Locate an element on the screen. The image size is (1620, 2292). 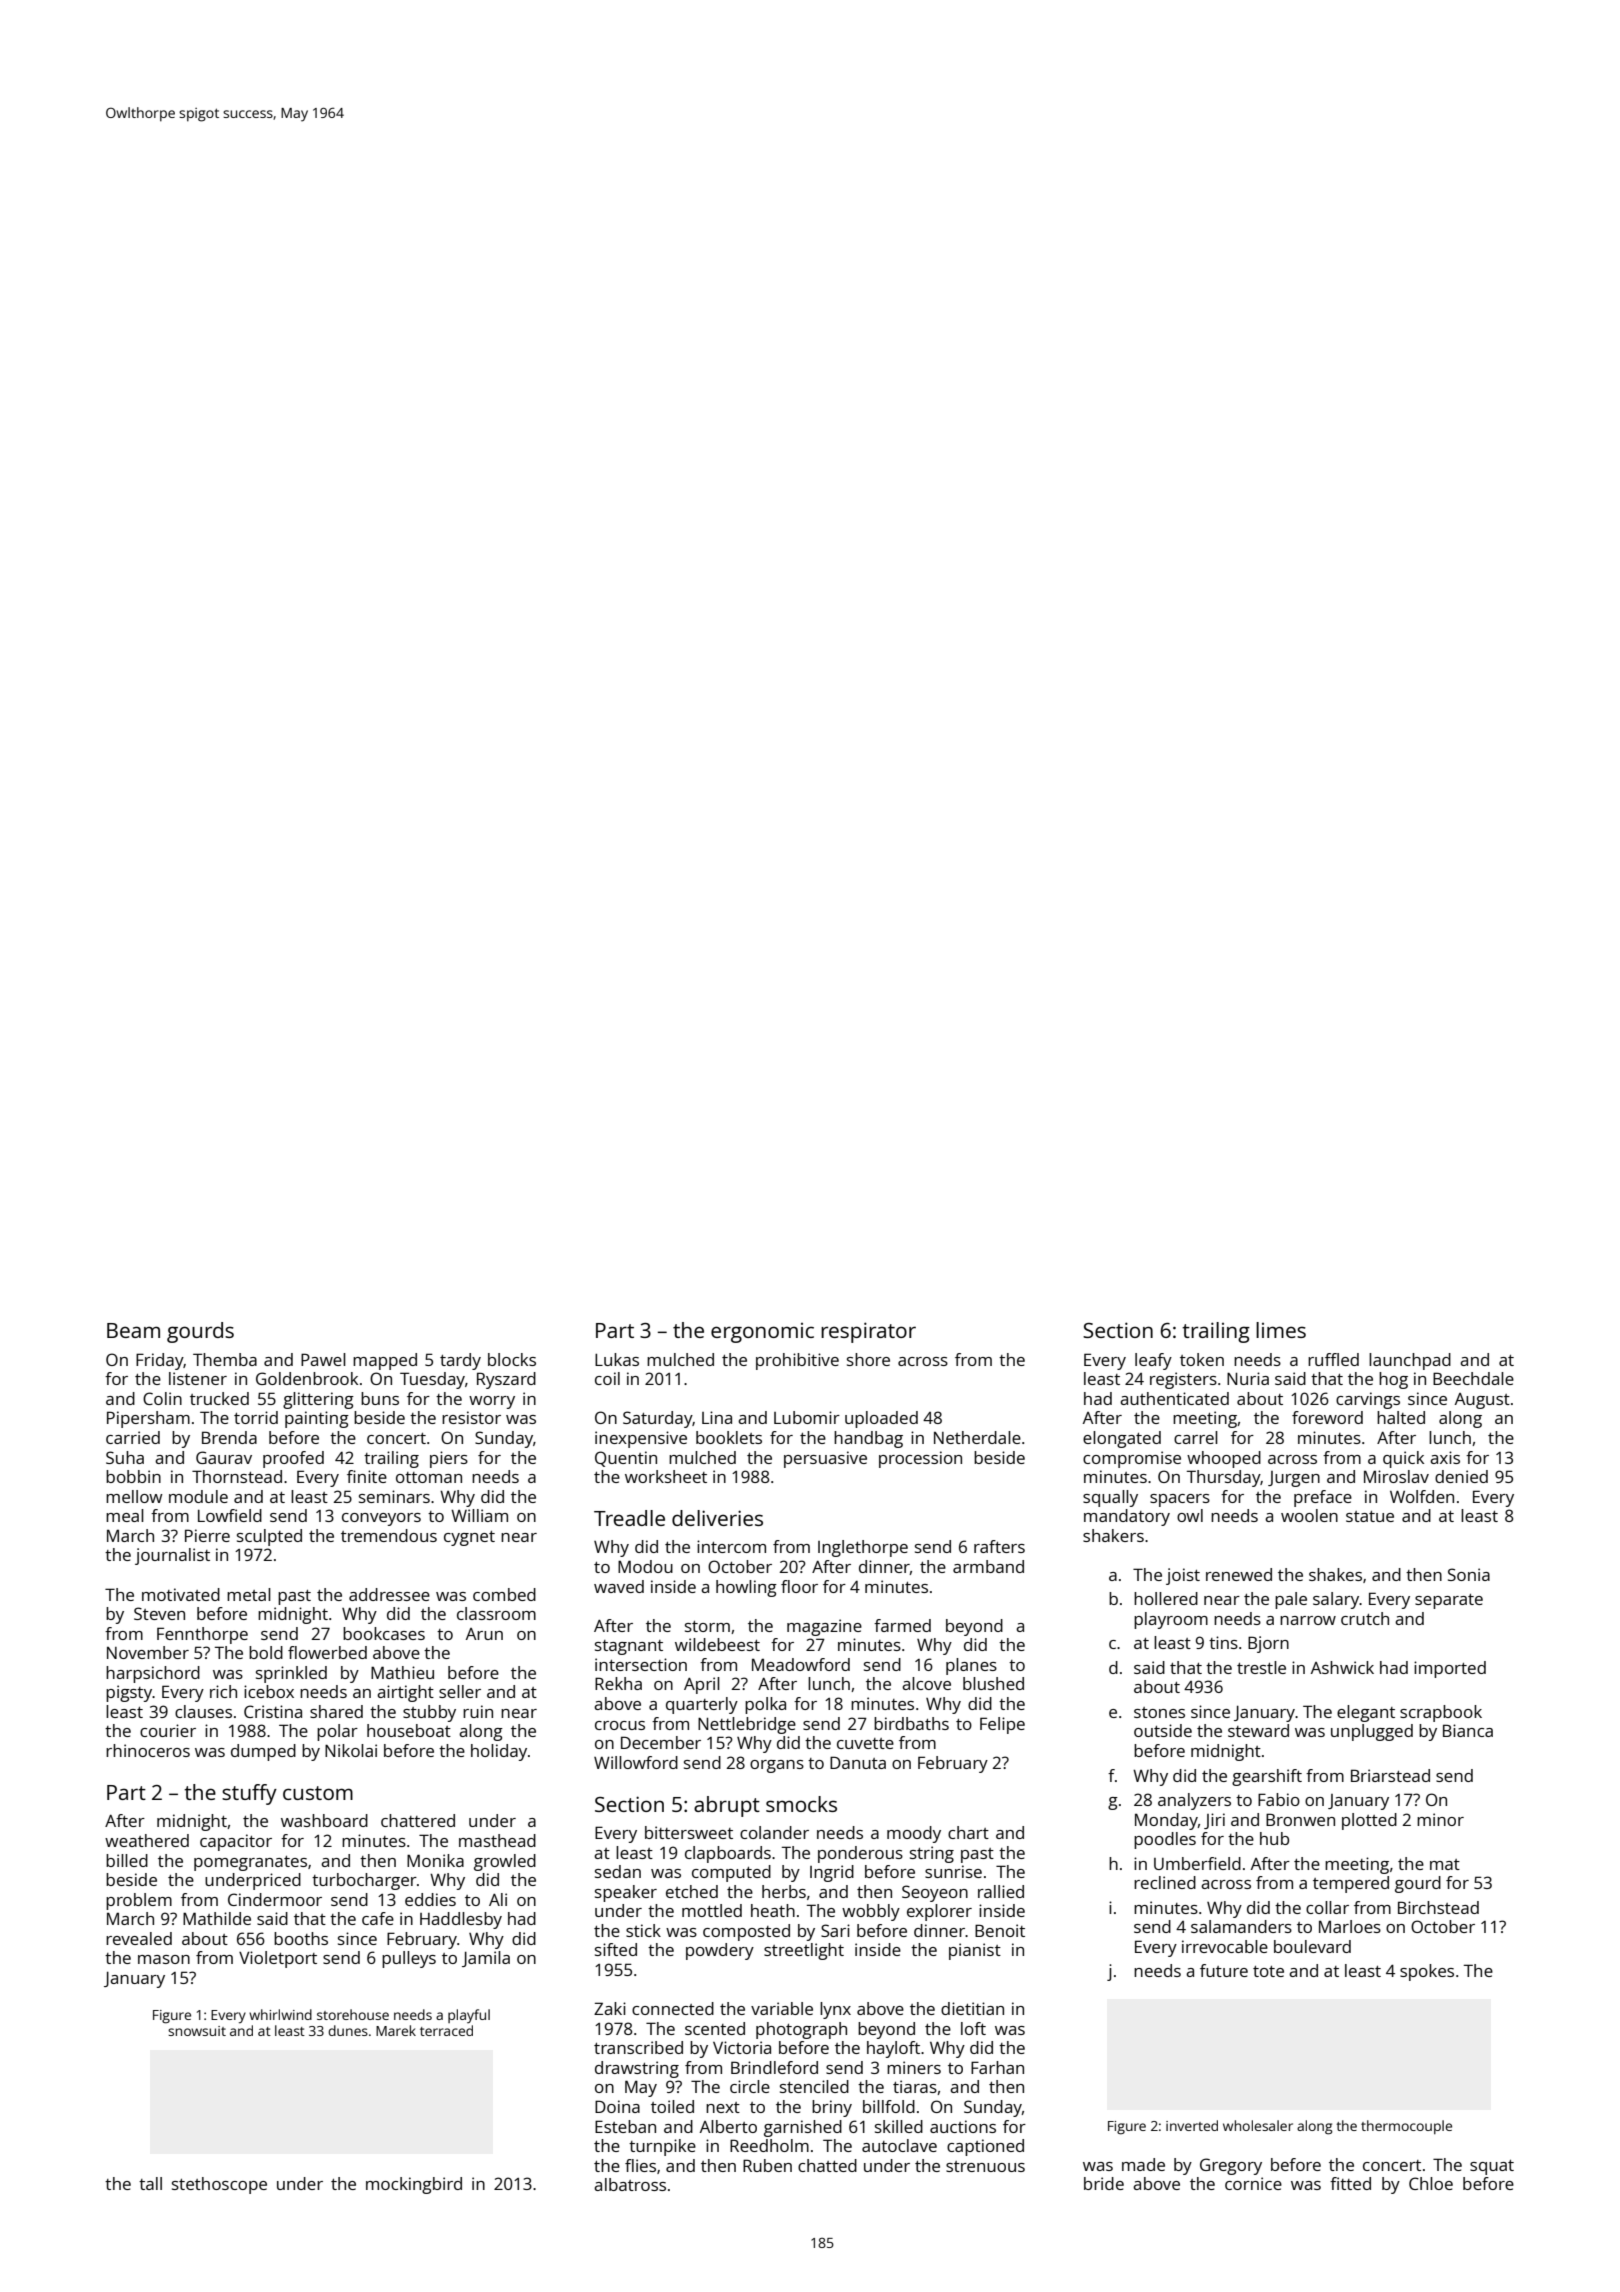
shakes is located at coordinates (1335, 1574).
